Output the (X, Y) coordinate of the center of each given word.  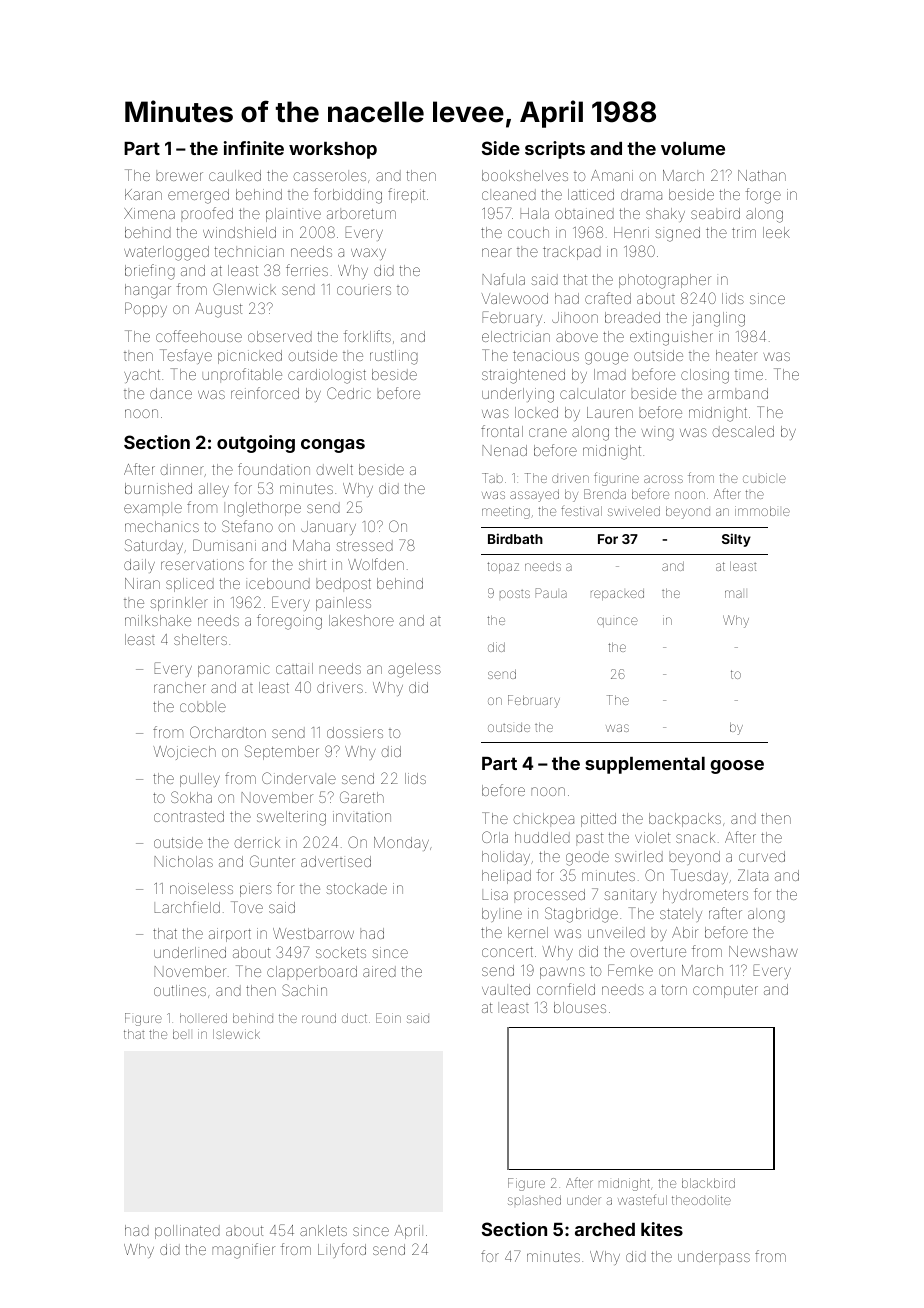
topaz (503, 567)
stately (681, 915)
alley (214, 490)
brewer (179, 175)
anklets (323, 1230)
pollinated (187, 1232)
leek (776, 232)
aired (379, 971)
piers (256, 890)
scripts (555, 150)
